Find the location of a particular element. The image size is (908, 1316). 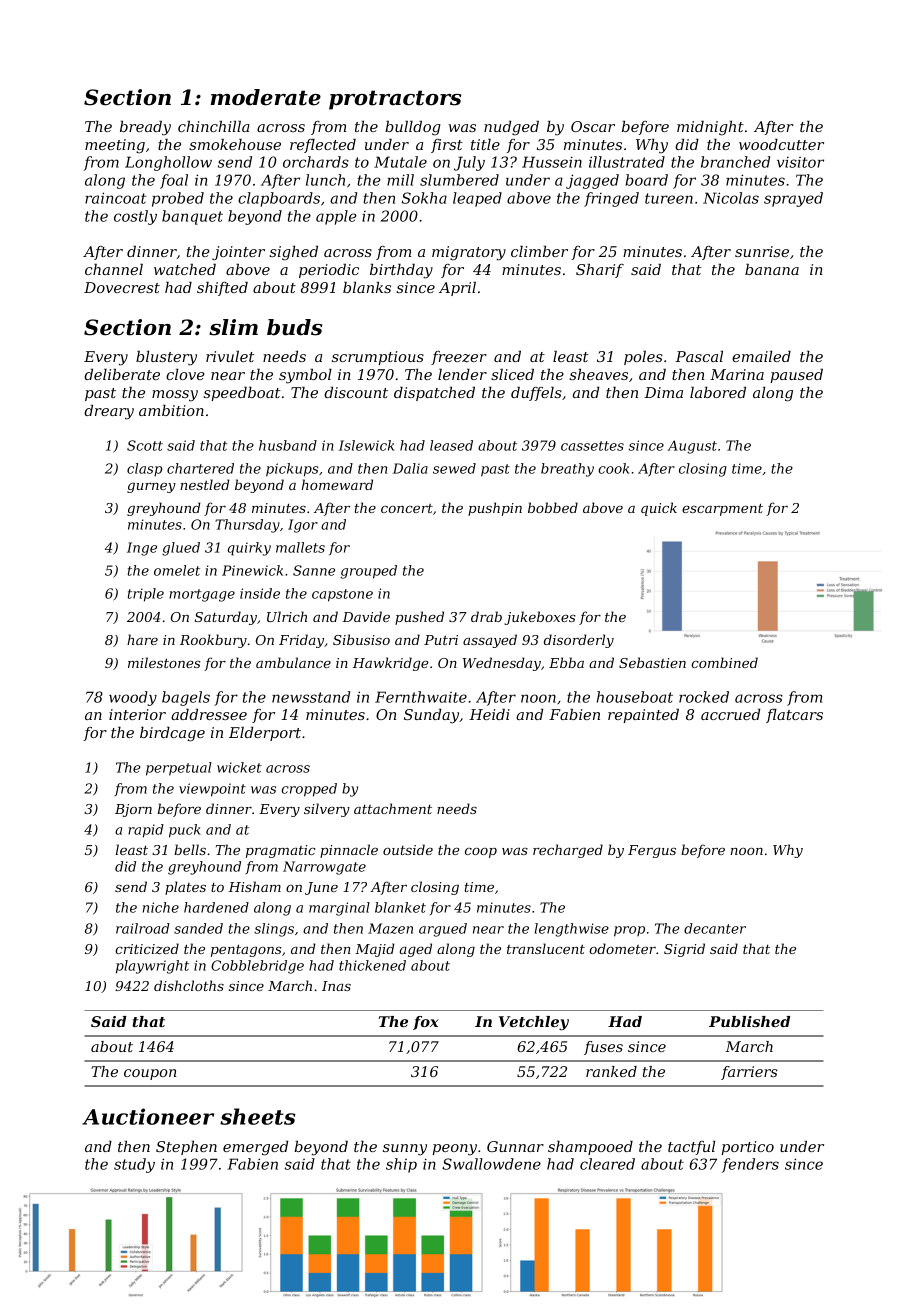

coop is located at coordinates (481, 853).
